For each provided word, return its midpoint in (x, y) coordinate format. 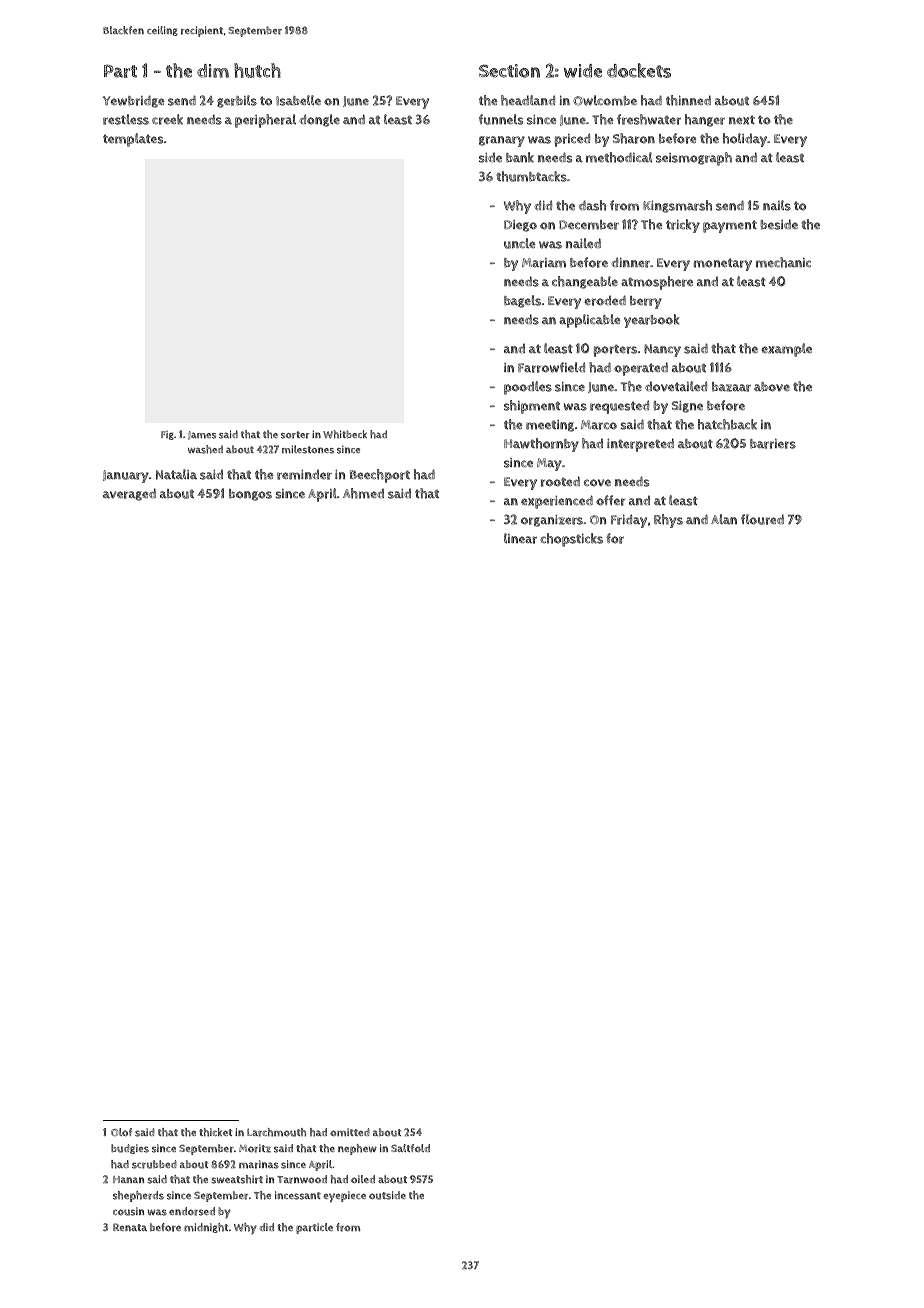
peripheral (265, 121)
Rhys (668, 521)
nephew (357, 1149)
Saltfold (410, 1148)
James (202, 435)
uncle (520, 243)
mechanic (783, 262)
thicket (215, 1132)
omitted (350, 1132)
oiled (363, 1179)
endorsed (192, 1211)
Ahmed (363, 493)
